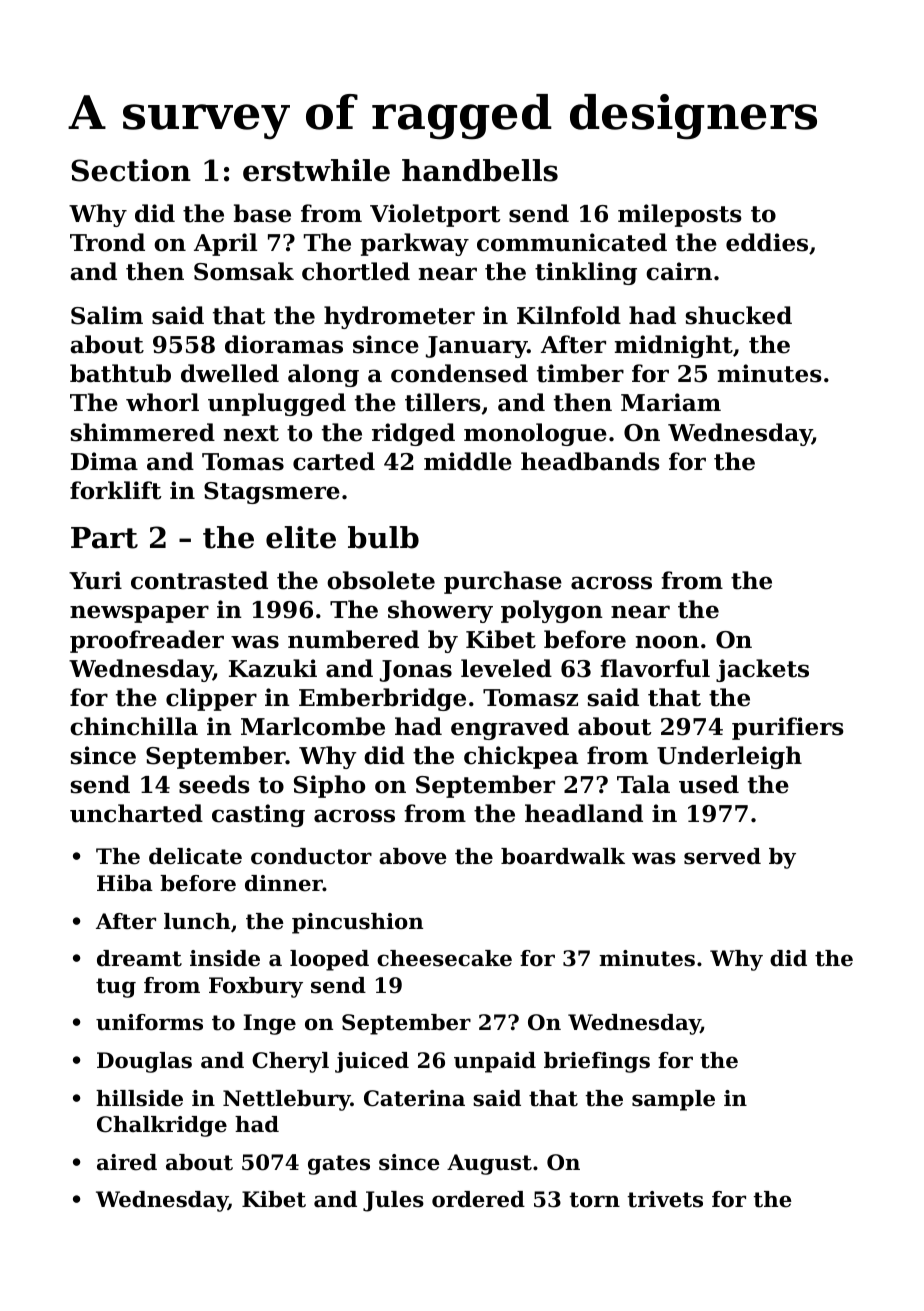 The width and height of the screenshot is (924, 1311). What do you see at coordinates (199, 580) in the screenshot?
I see `contrasted` at bounding box center [199, 580].
